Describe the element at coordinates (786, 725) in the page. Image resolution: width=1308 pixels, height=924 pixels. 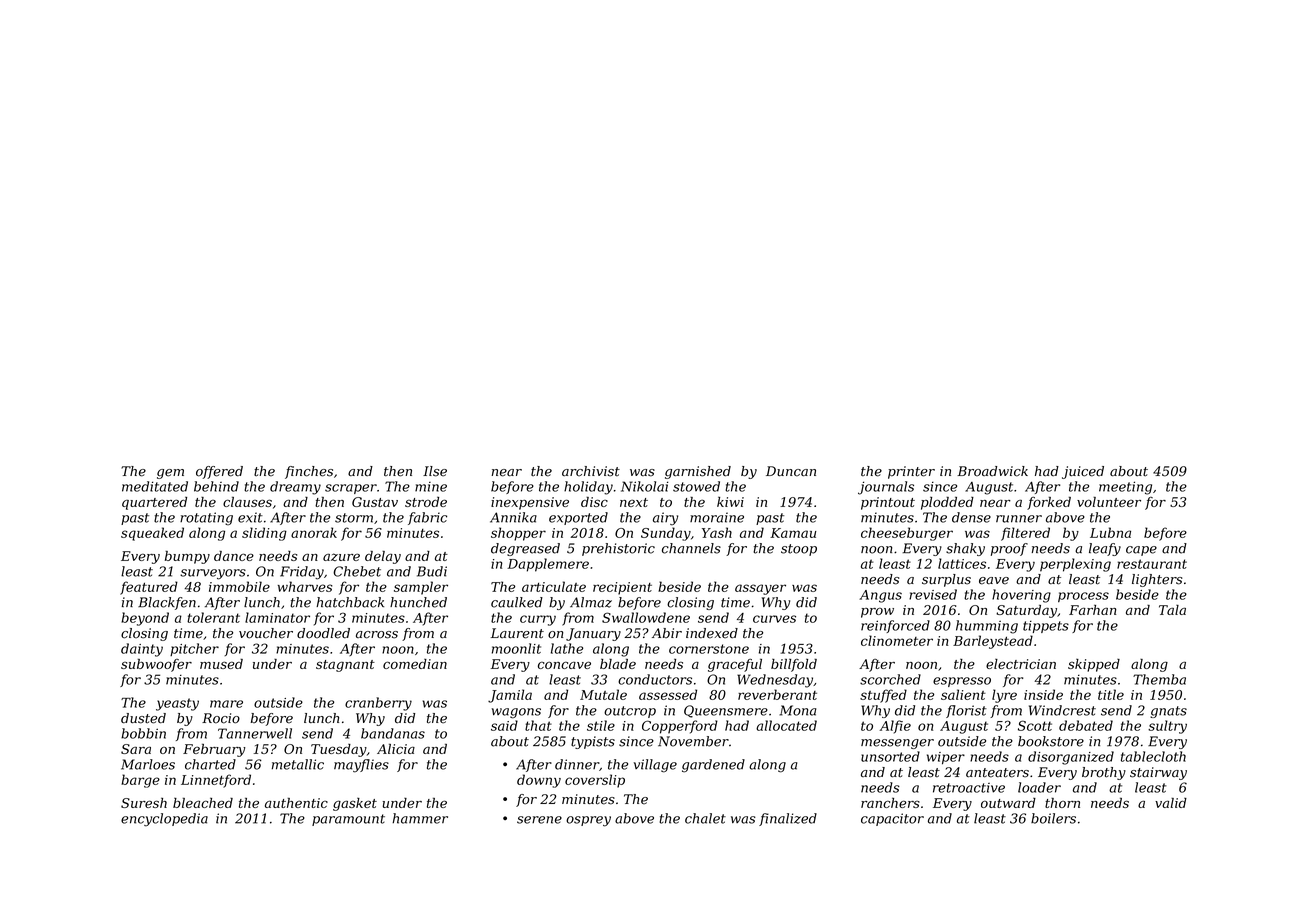
I see `allocated` at that location.
